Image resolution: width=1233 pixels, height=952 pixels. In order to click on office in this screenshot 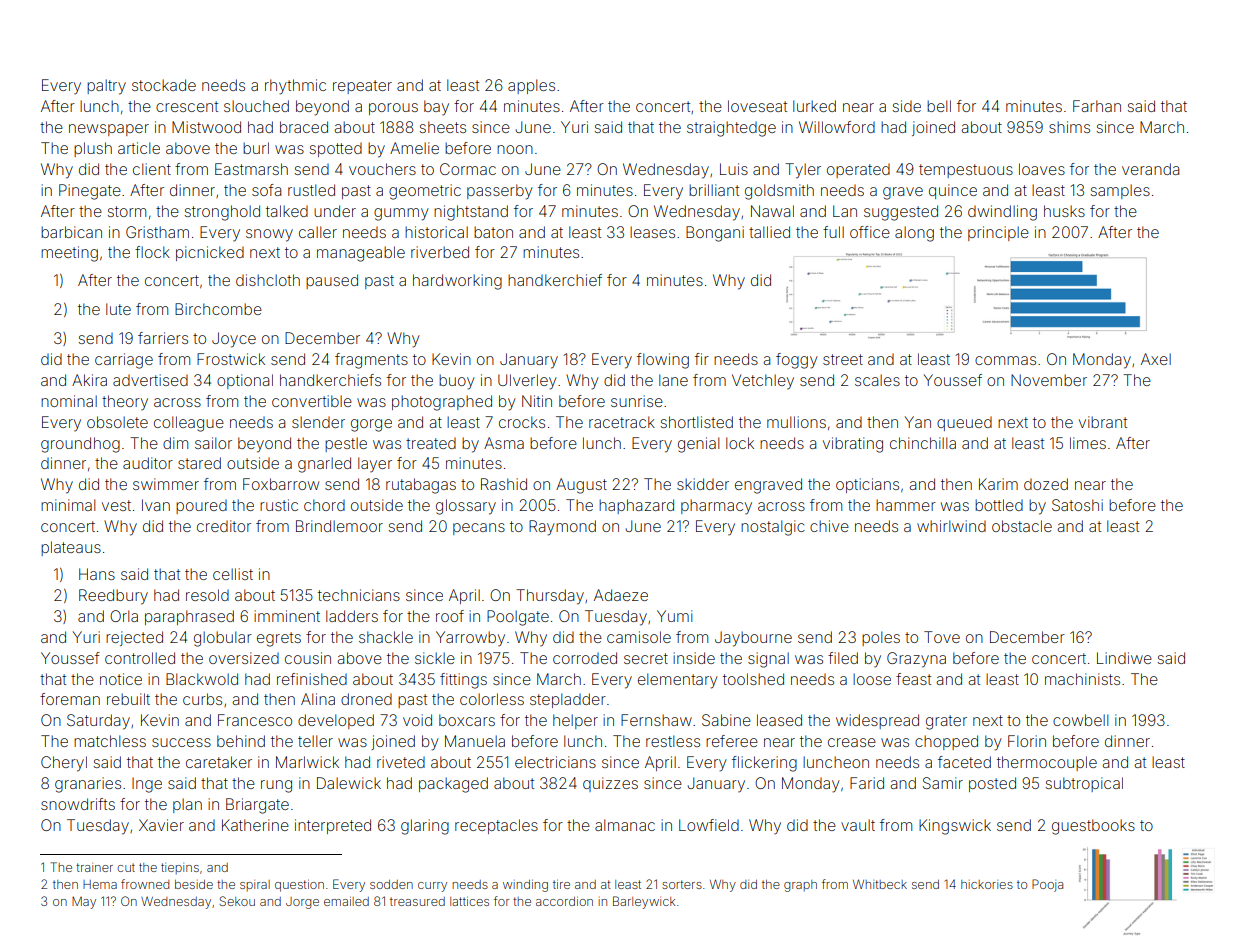, I will do `click(870, 232)`.
